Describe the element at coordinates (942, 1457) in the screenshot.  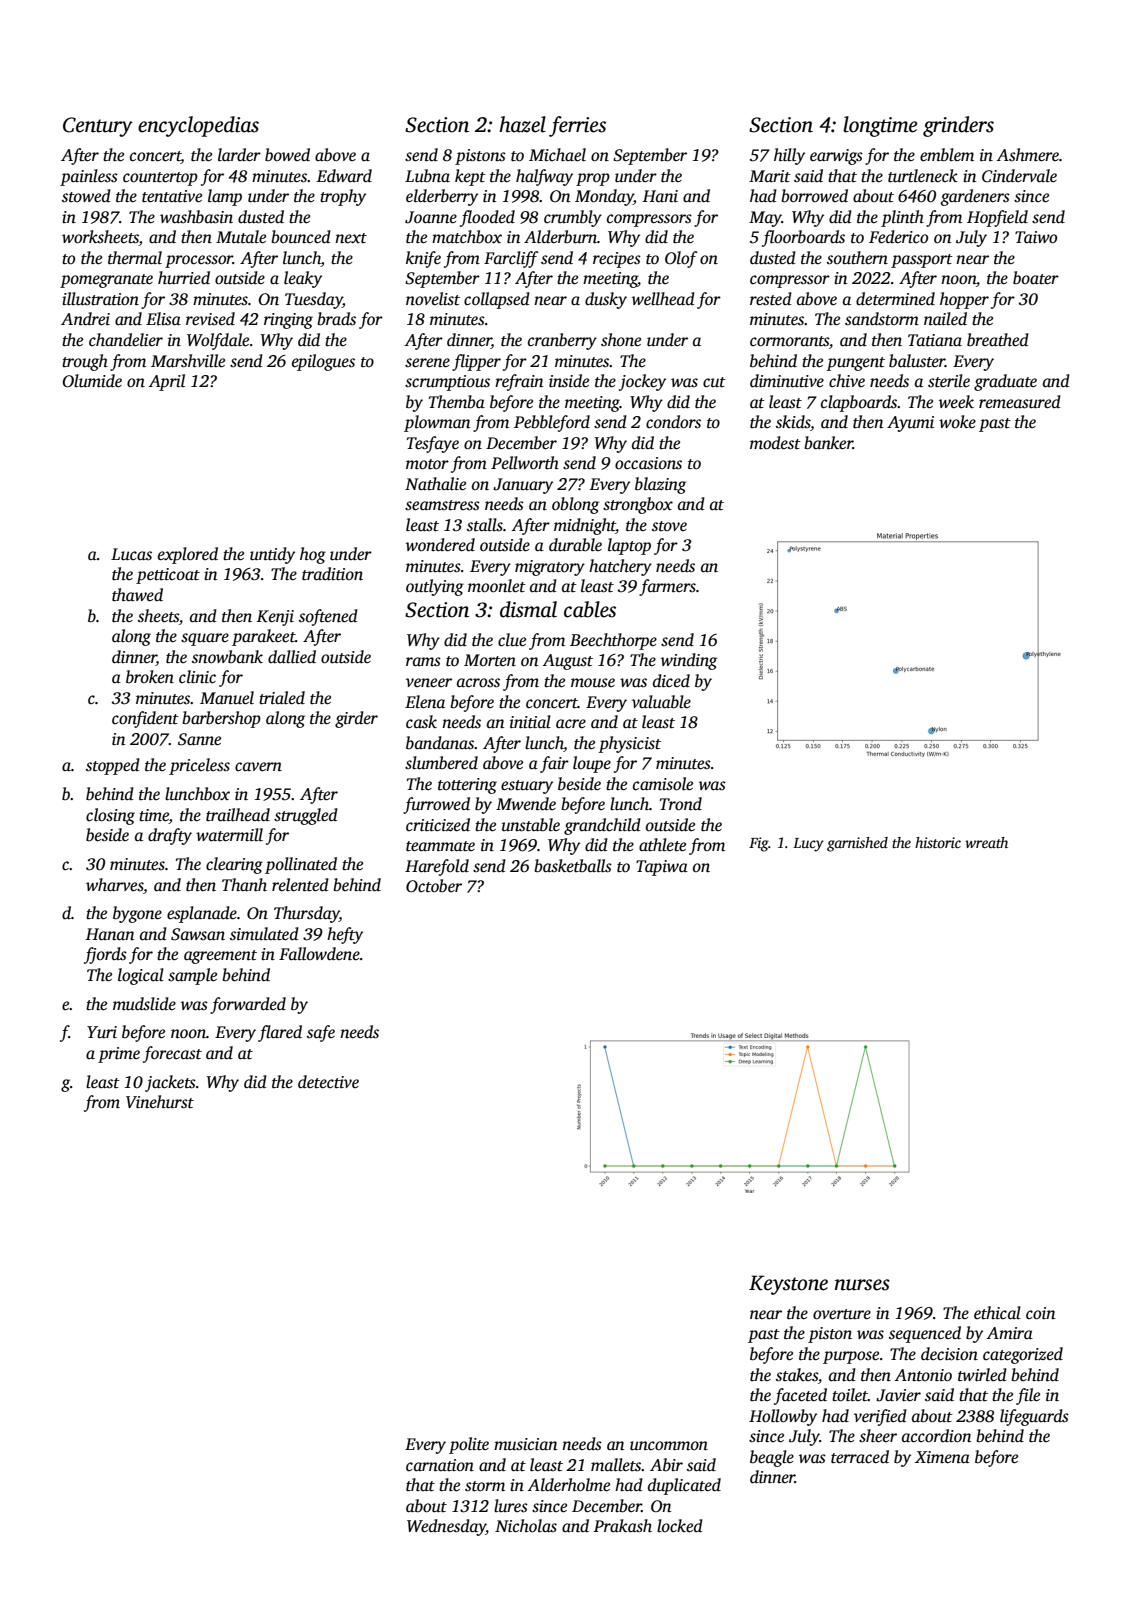
I see `Ximena` at that location.
